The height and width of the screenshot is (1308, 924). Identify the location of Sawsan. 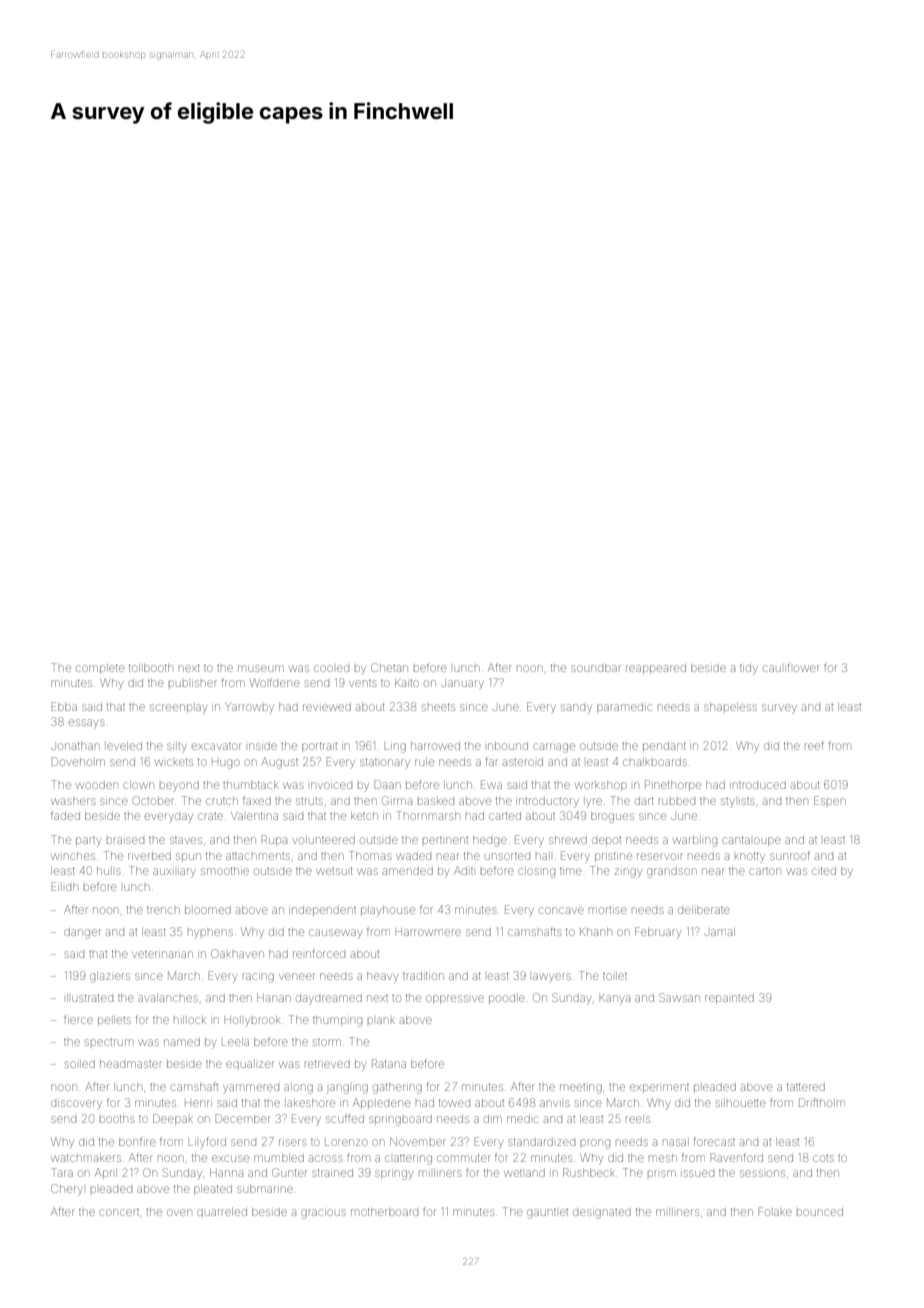
(679, 997).
